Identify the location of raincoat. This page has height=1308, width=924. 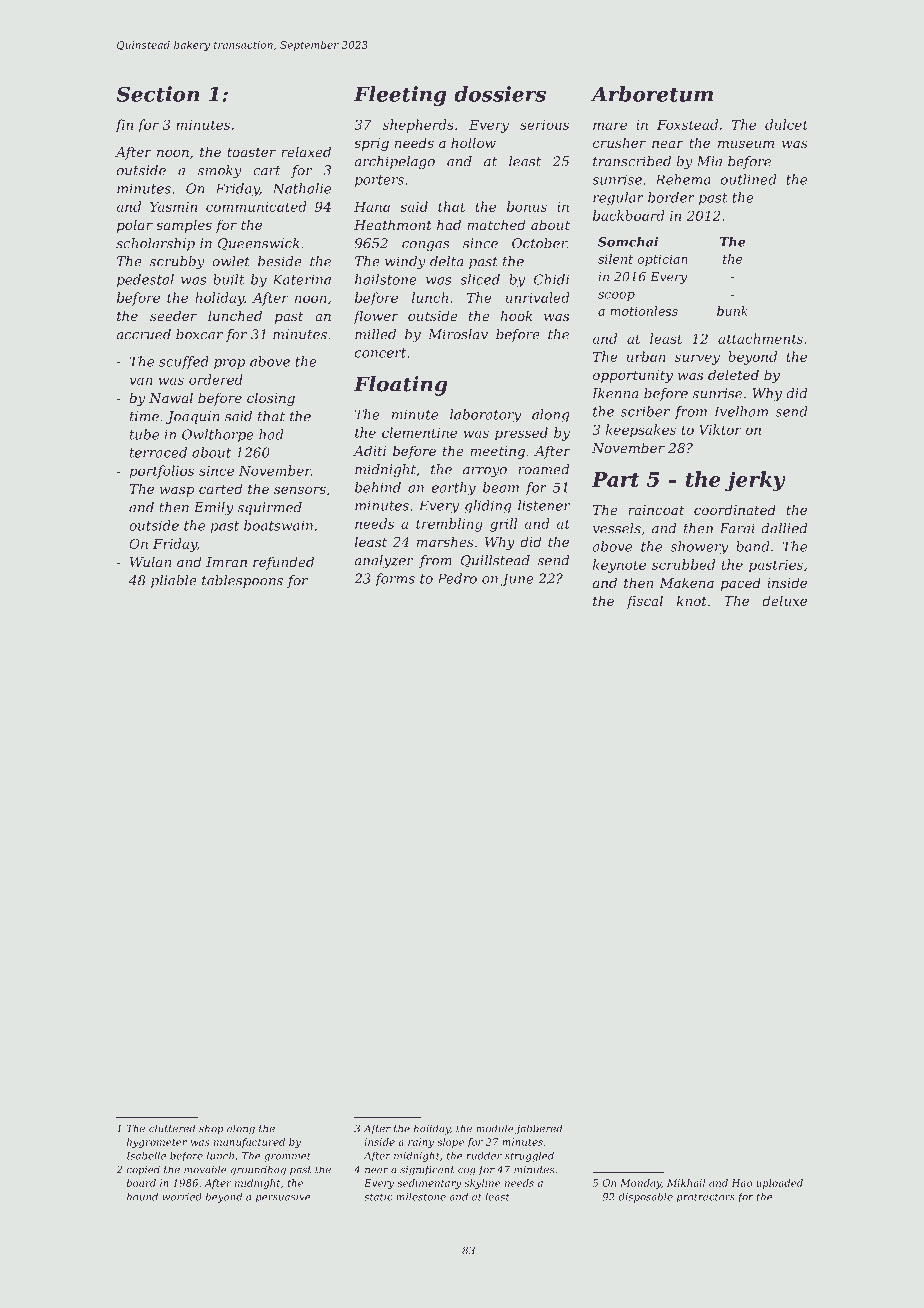
(656, 510).
